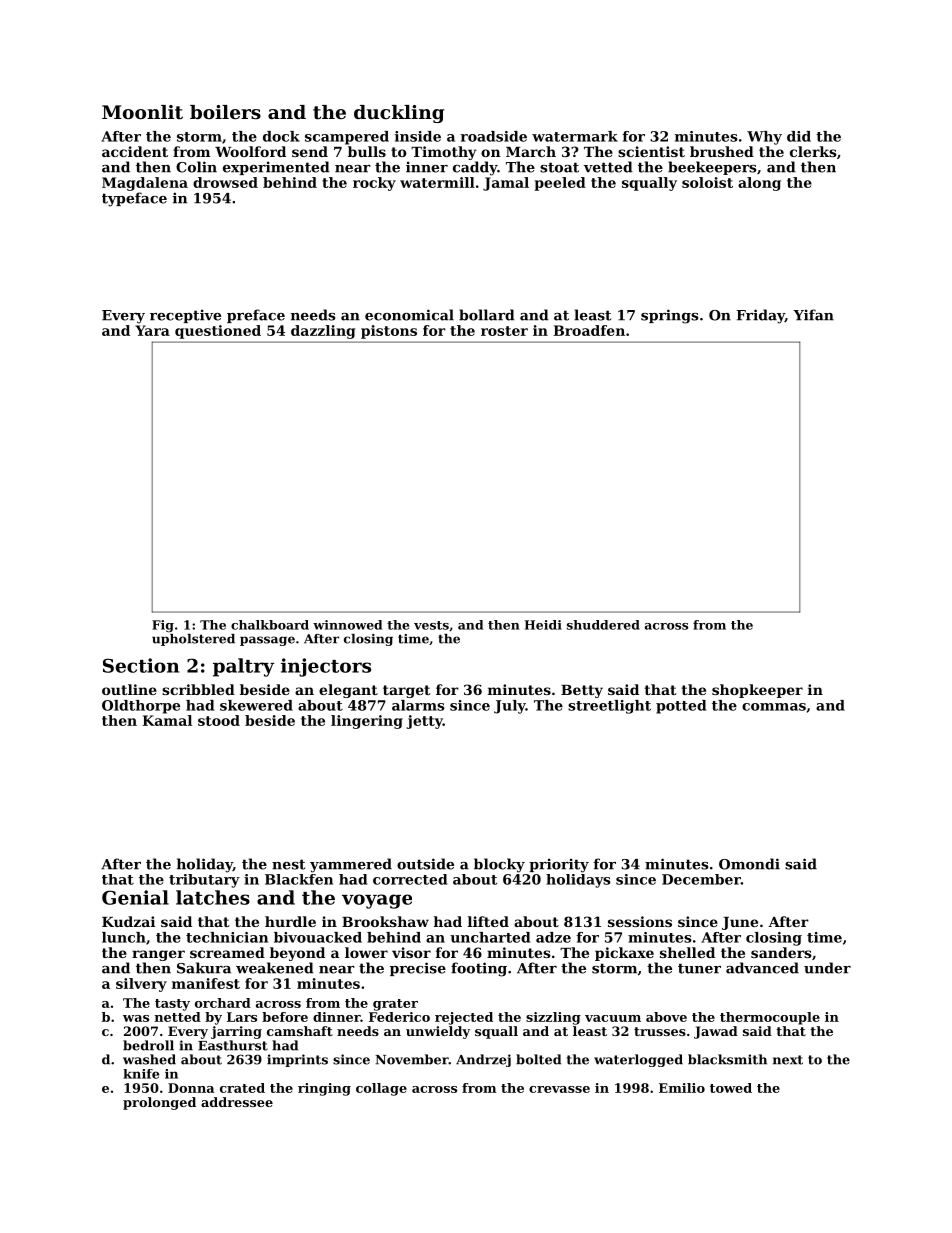 The width and height of the document is (952, 1233). I want to click on prolonged, so click(159, 1103).
